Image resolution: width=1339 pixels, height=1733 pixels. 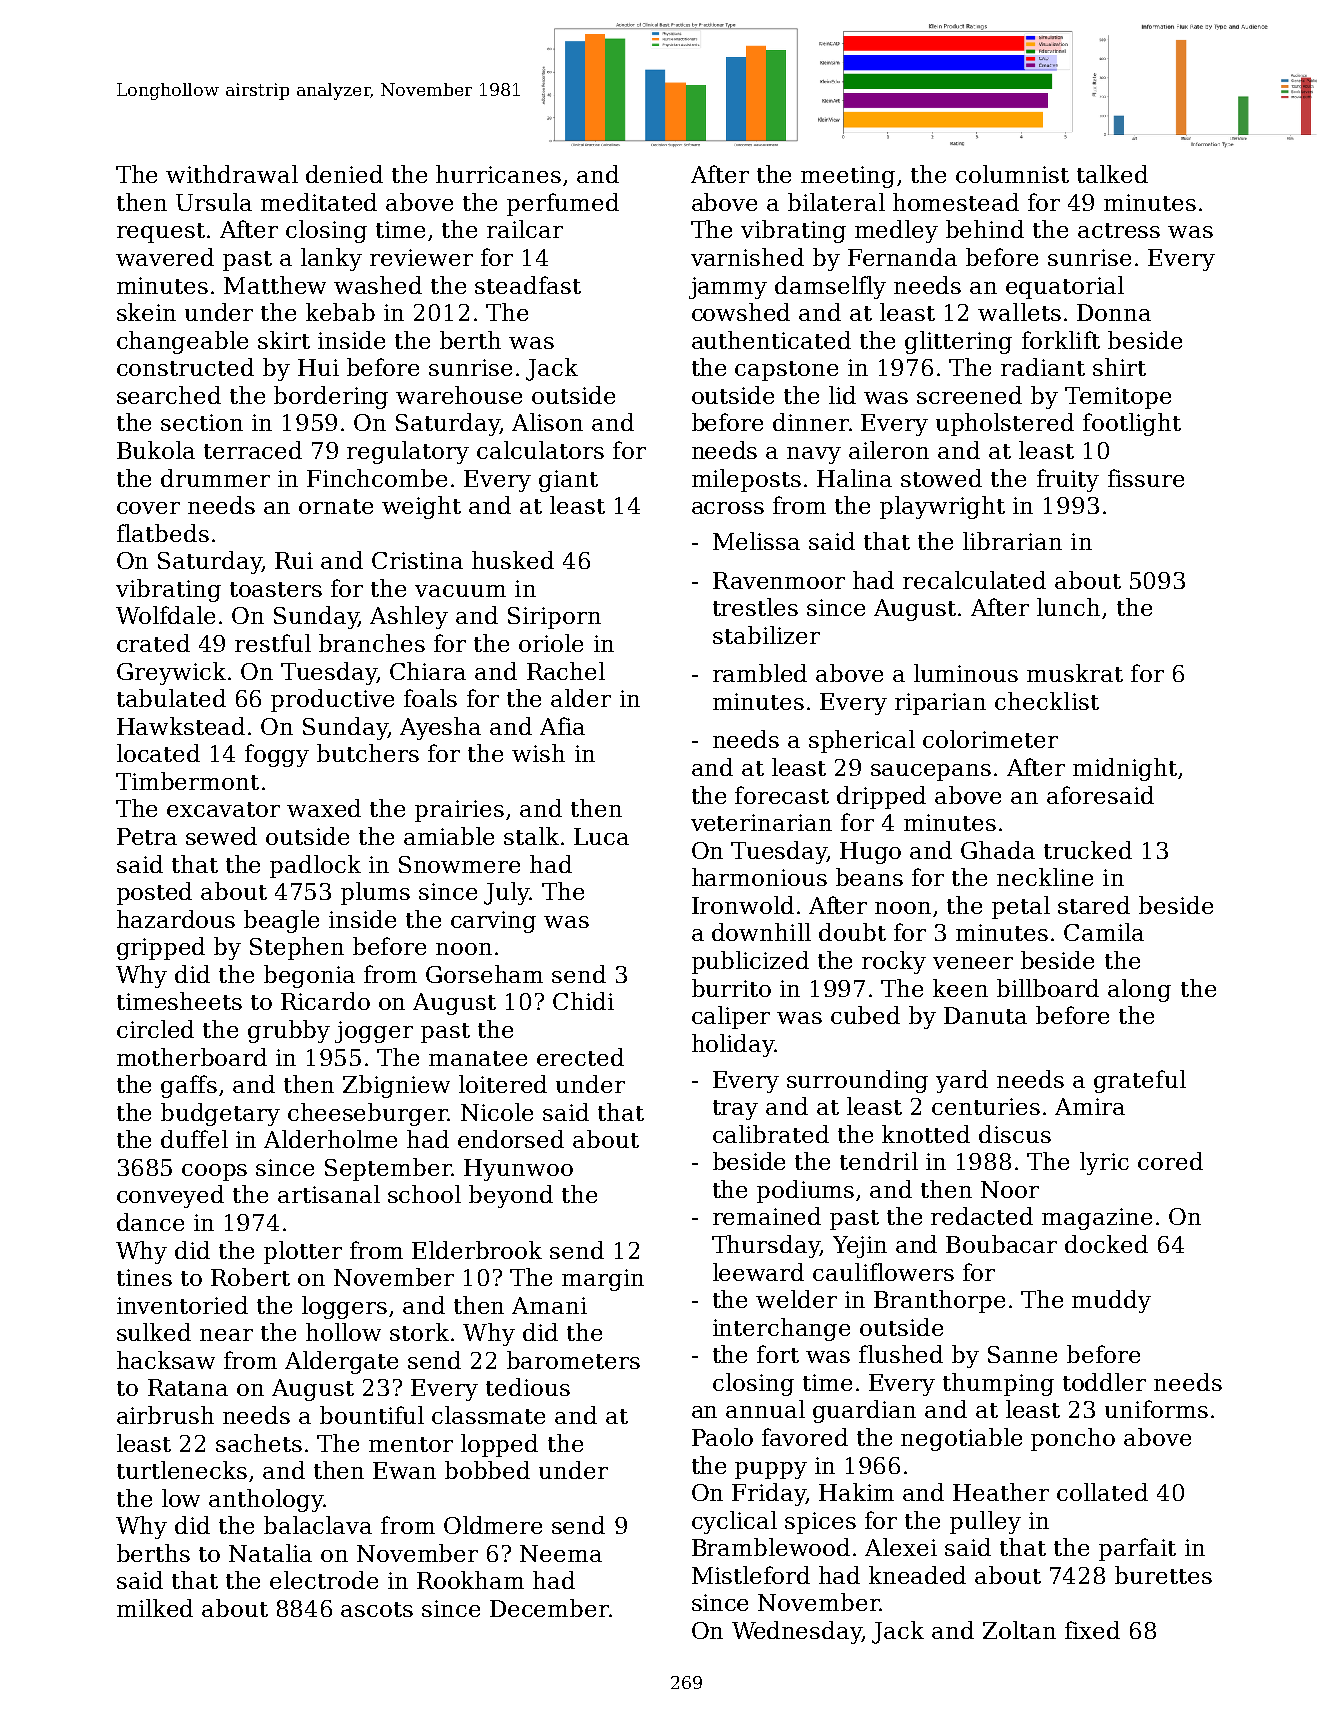 I want to click on restful, so click(x=273, y=643).
